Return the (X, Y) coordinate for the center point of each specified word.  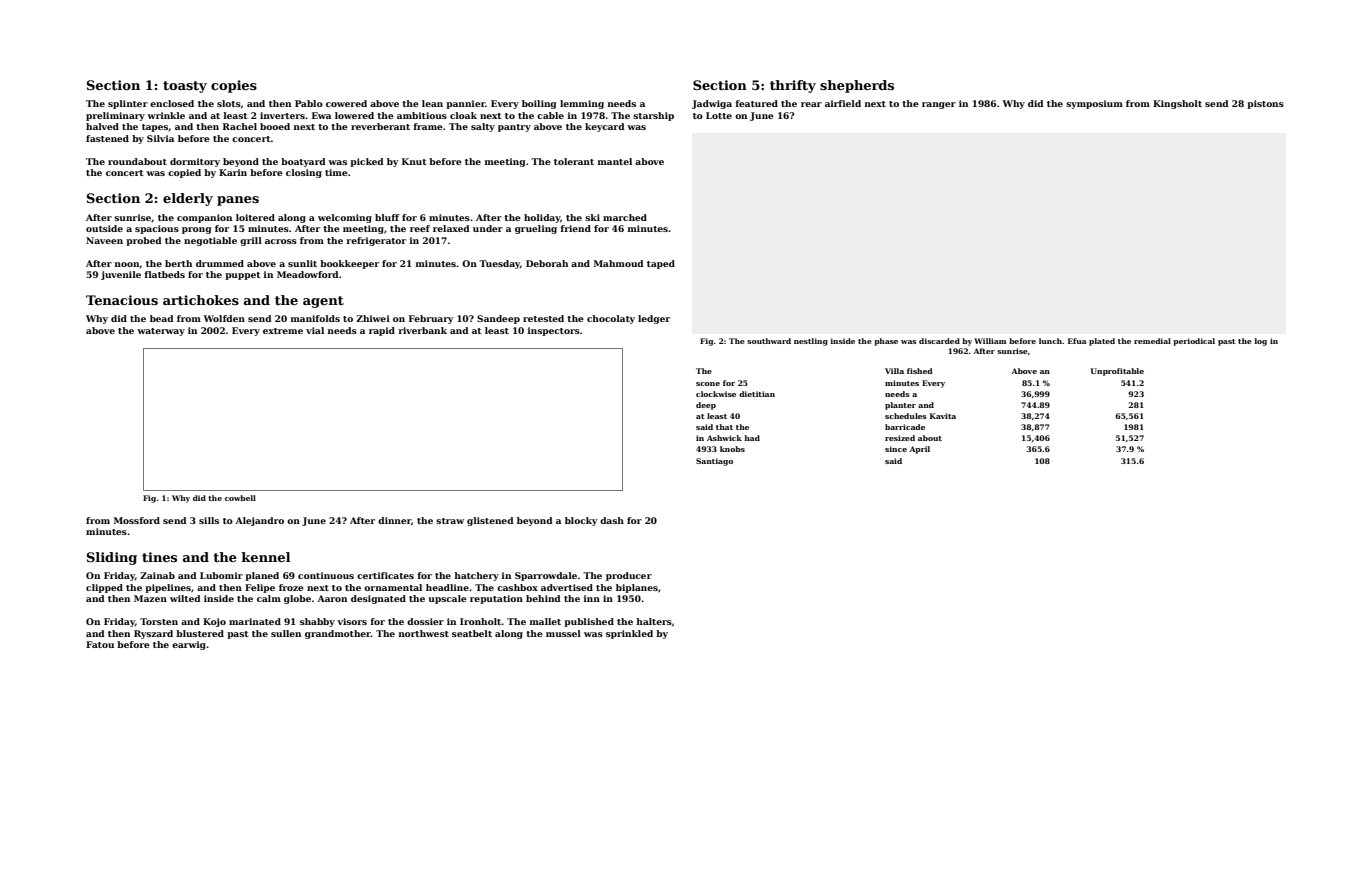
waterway (161, 332)
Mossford (137, 520)
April (919, 450)
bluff (387, 217)
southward (769, 341)
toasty (185, 87)
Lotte (719, 115)
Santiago (714, 462)
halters (654, 621)
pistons (1265, 104)
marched (625, 217)
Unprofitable (1117, 372)
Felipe (260, 588)
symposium (1094, 104)
